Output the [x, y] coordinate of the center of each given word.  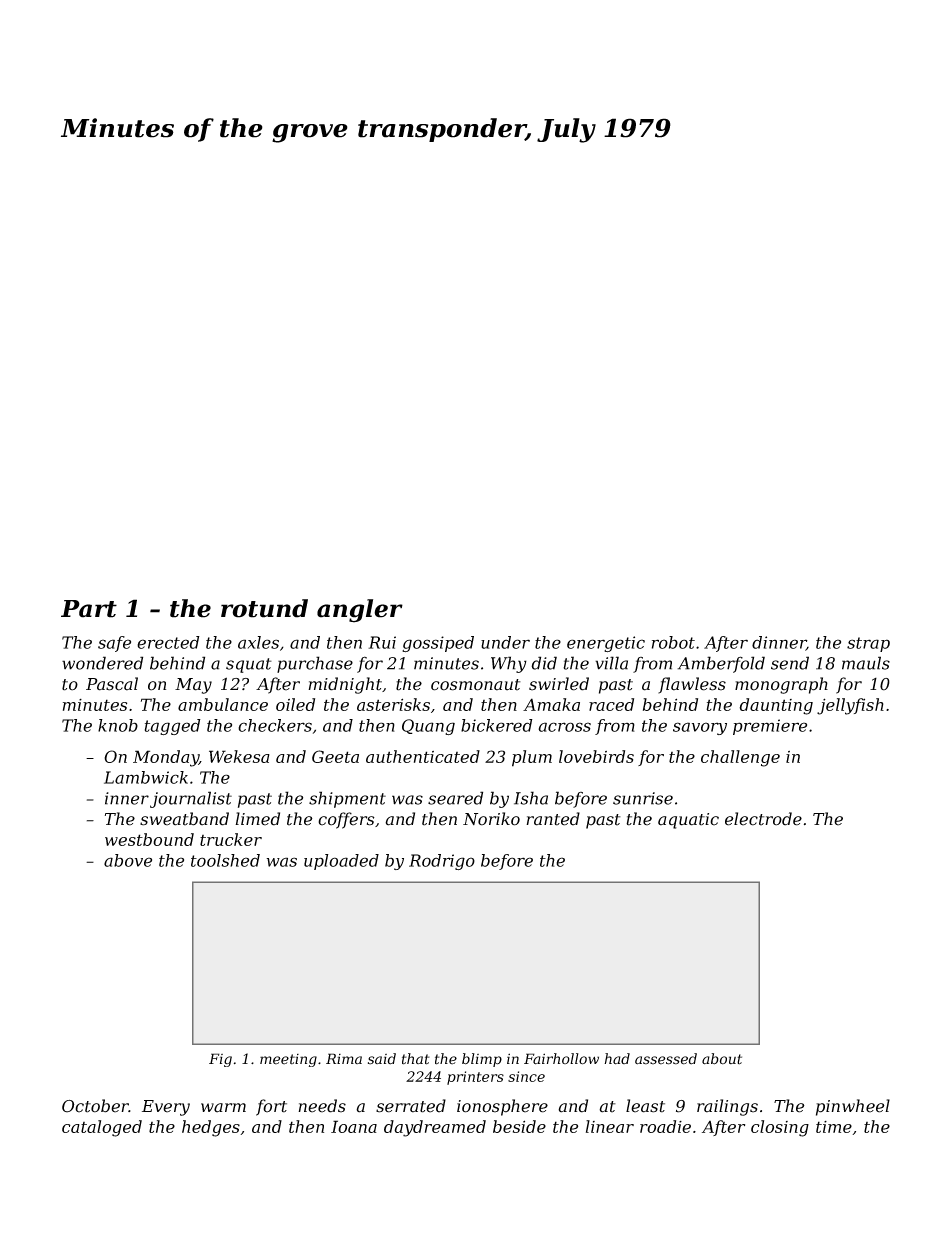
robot [673, 642]
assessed [666, 1059]
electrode [763, 819]
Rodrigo [442, 862]
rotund [264, 608]
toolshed [225, 860]
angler [360, 611]
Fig [220, 1060]
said [382, 1059]
